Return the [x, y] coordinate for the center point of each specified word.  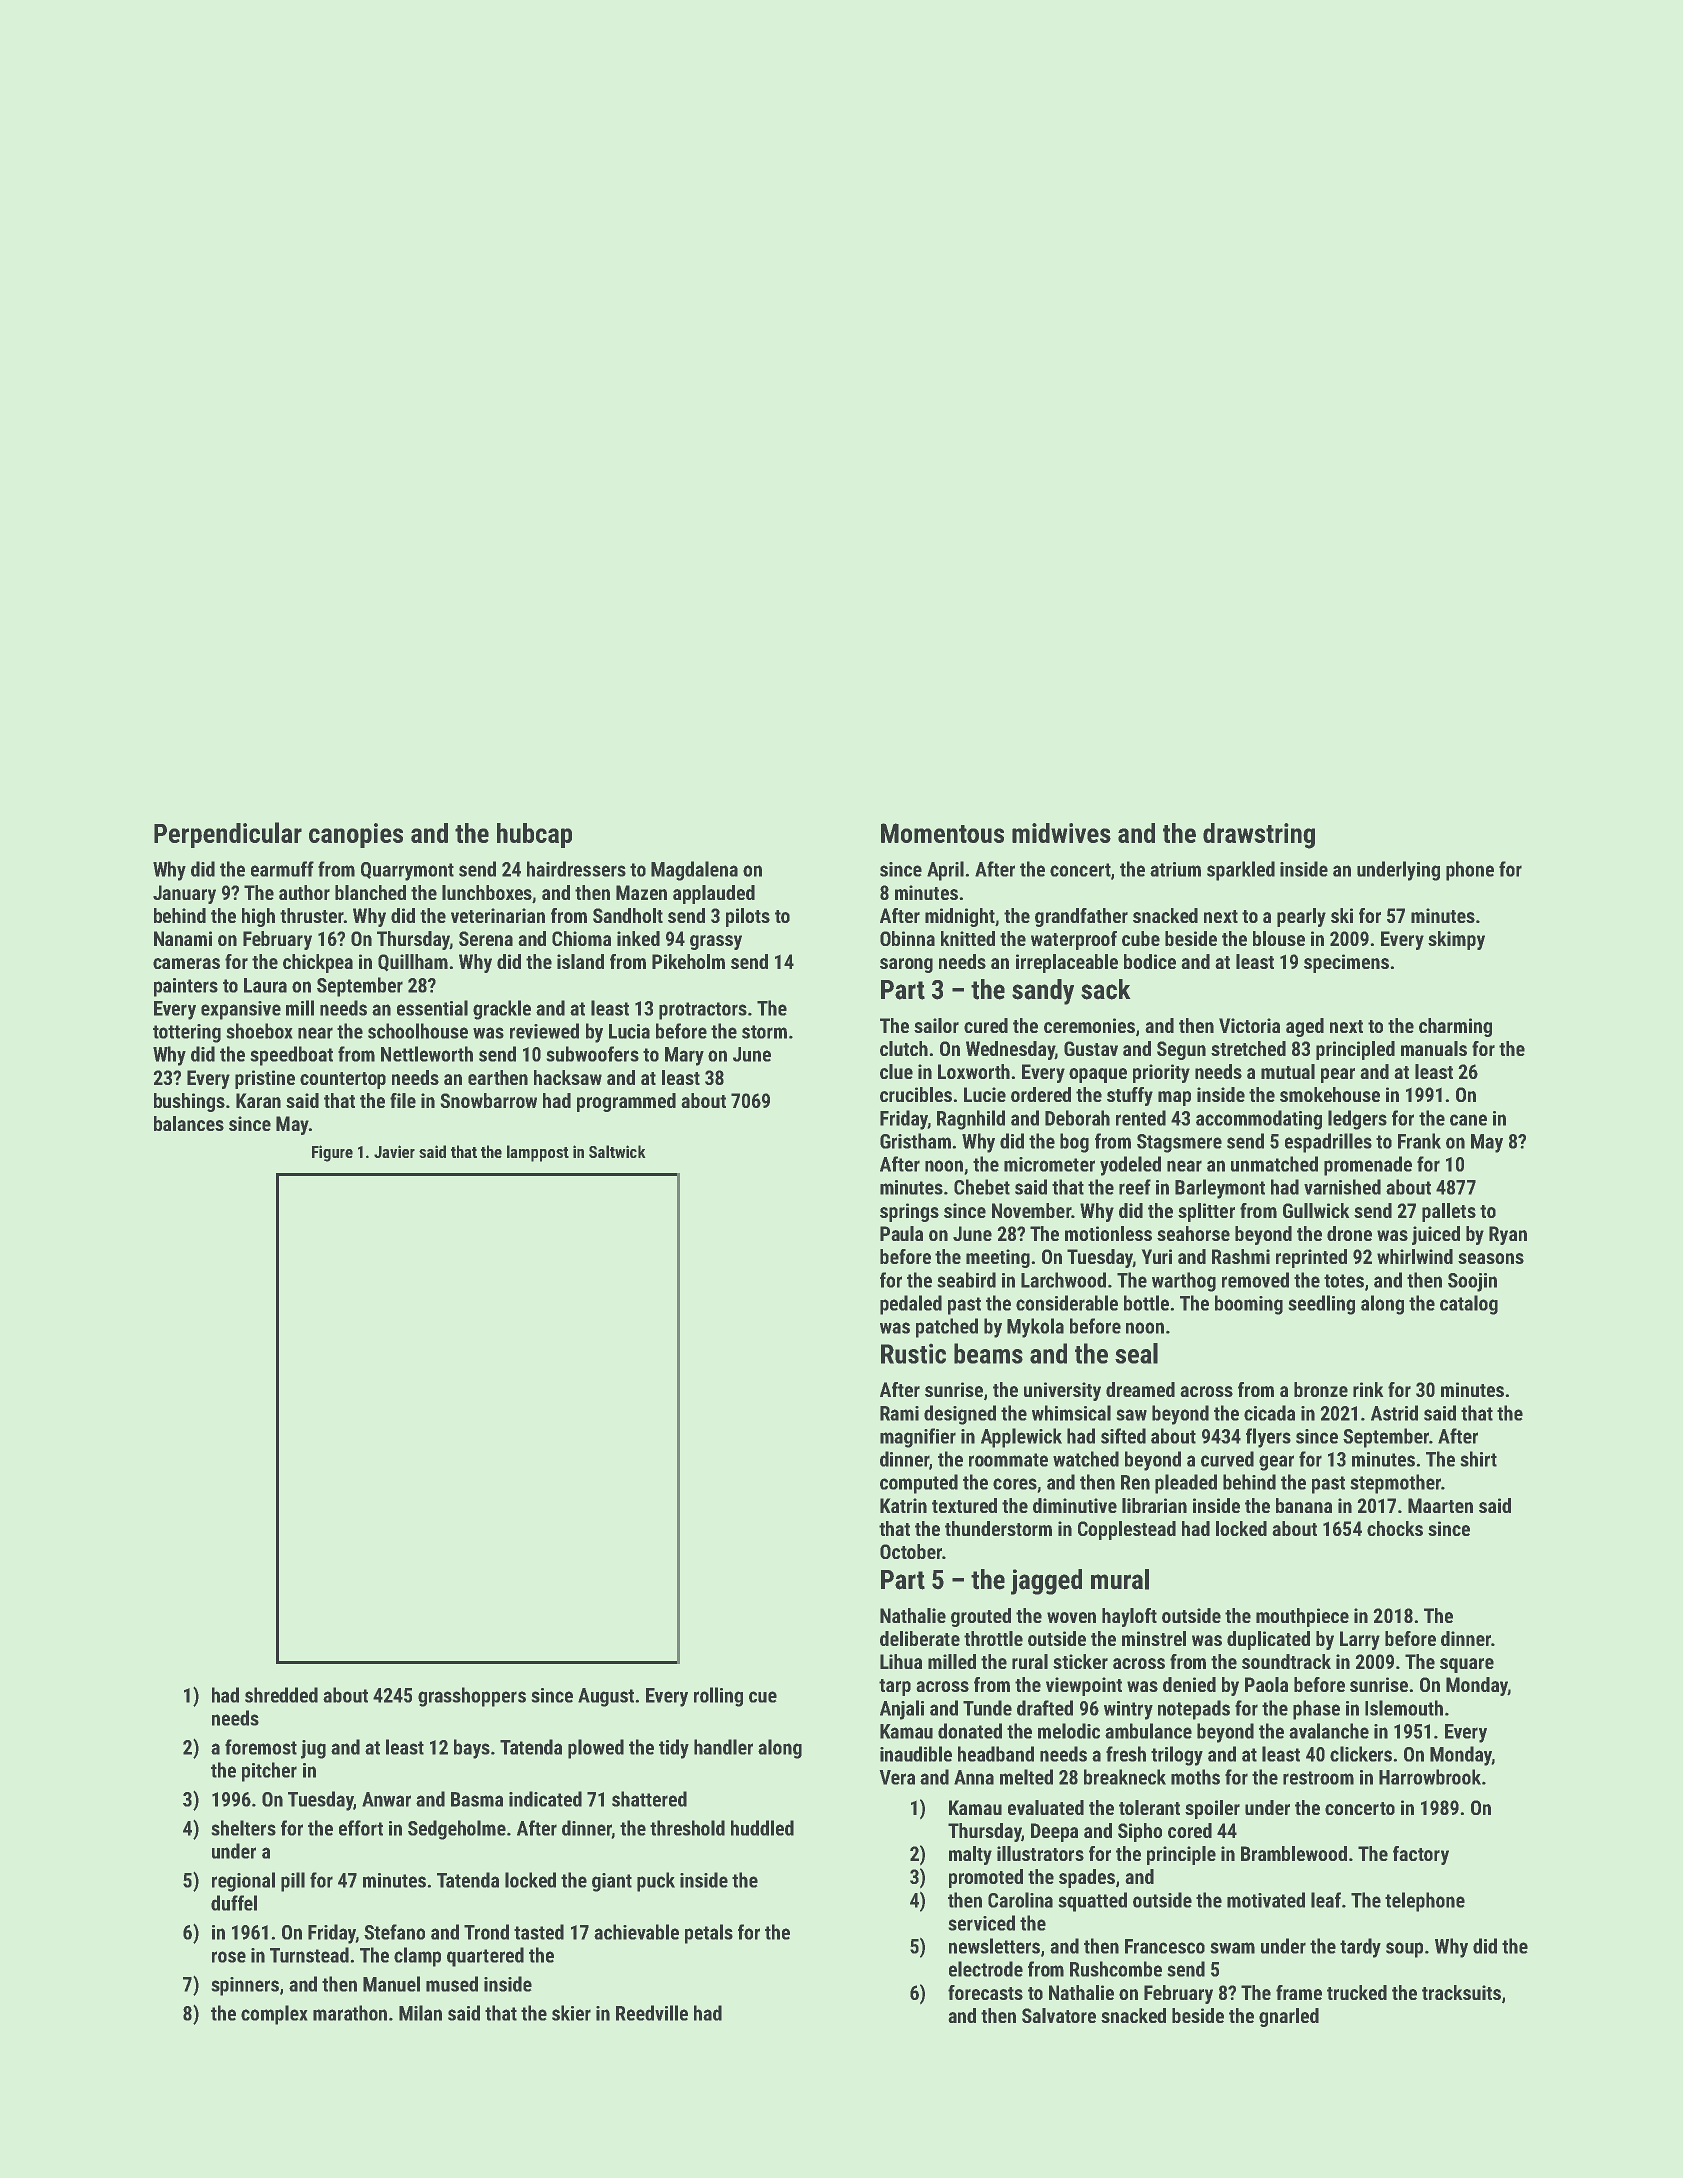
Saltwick [617, 1151]
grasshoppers [472, 1697]
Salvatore [1059, 2015]
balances [189, 1123]
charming [1455, 1027]
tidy [674, 1749]
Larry [1360, 1640]
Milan [420, 2013]
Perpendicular [228, 835]
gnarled [1289, 2017]
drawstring [1259, 836]
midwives [1061, 833]
